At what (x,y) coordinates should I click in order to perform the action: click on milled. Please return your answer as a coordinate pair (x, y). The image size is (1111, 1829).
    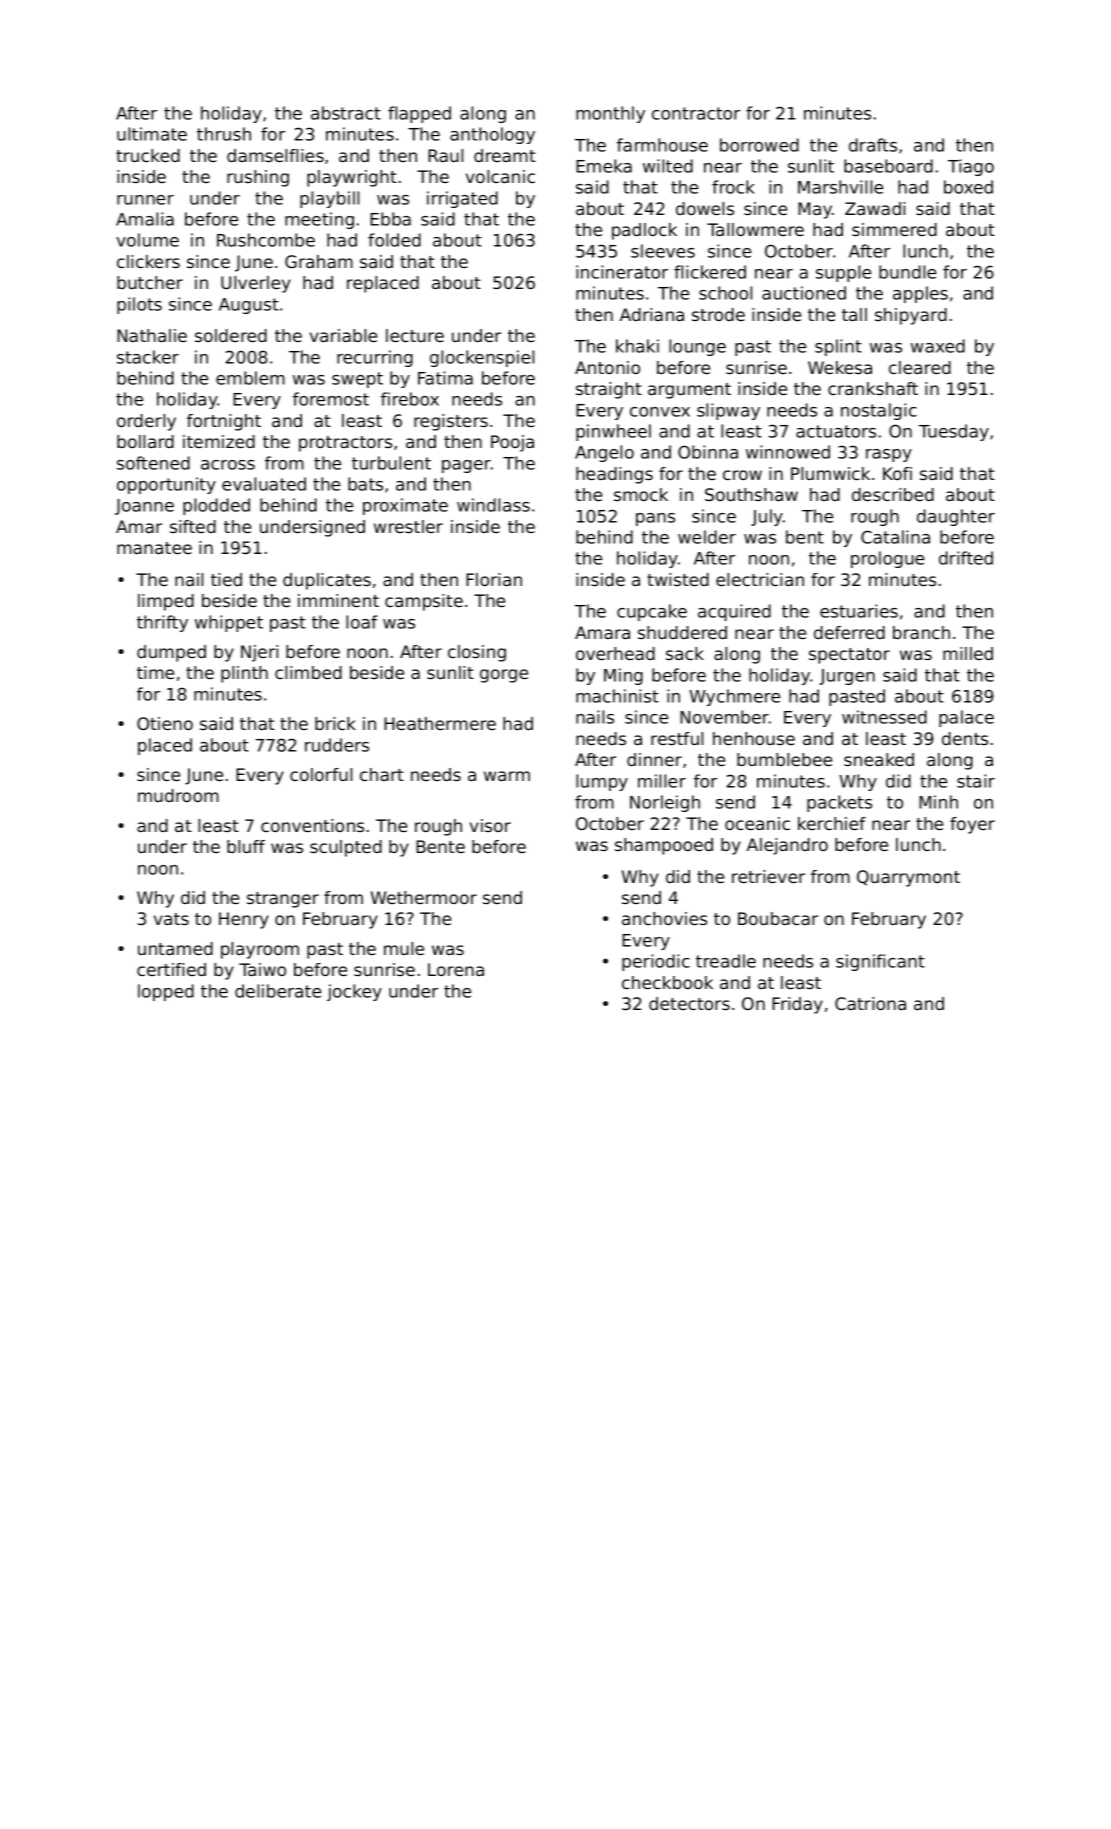
    Looking at the image, I should click on (968, 653).
